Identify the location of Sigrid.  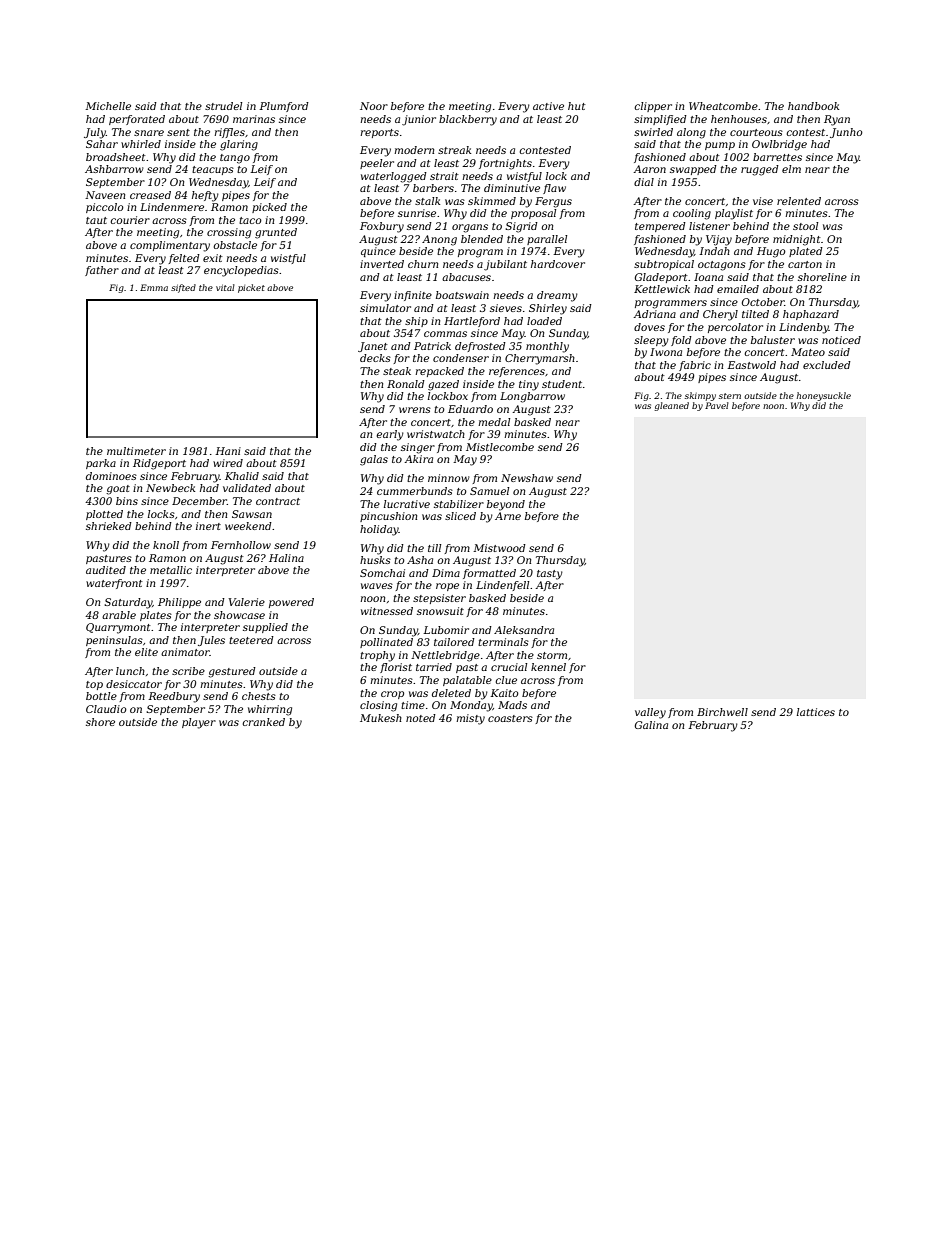
(521, 227).
